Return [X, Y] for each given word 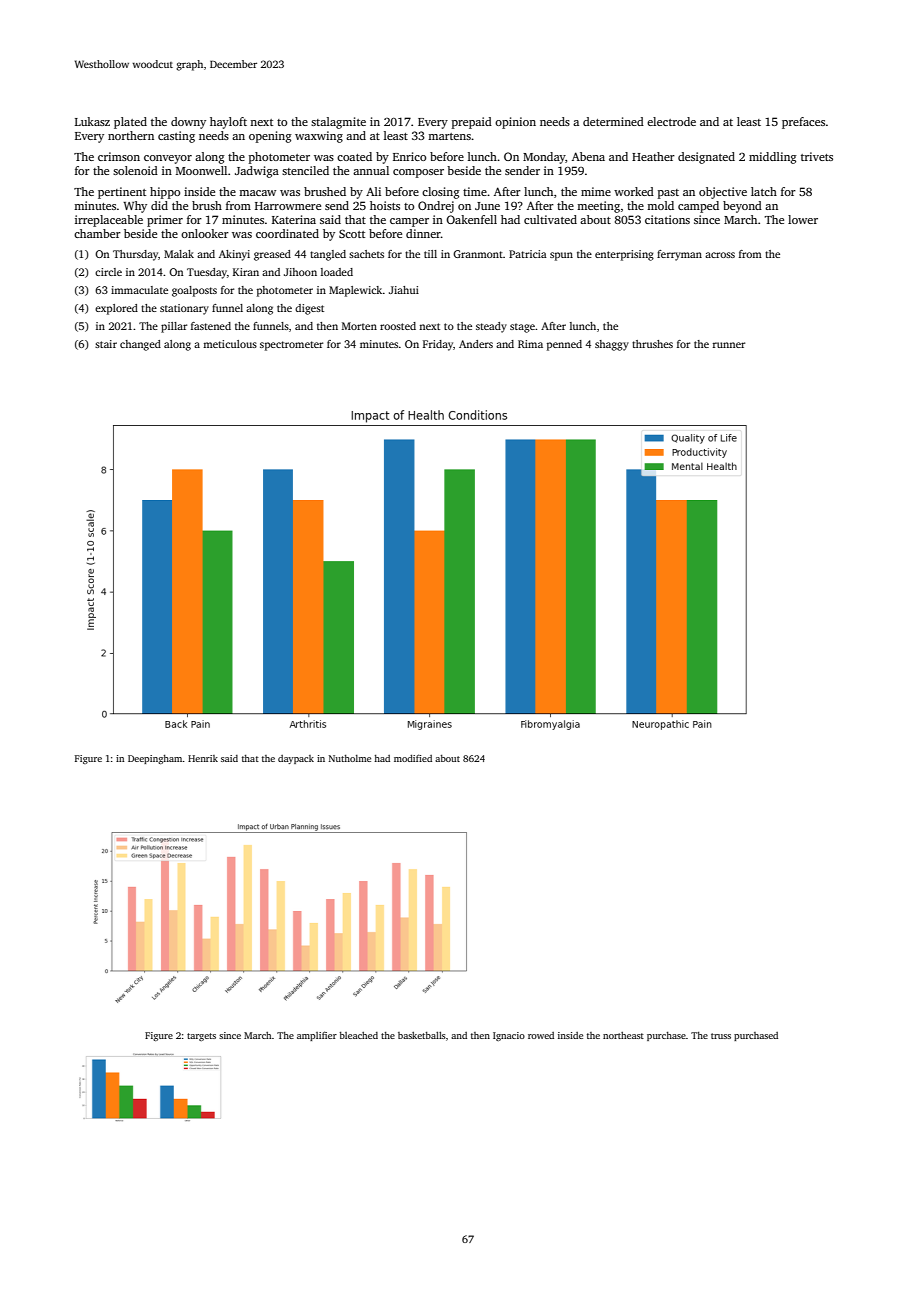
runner [729, 345]
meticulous [230, 344]
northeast [623, 1035]
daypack [296, 759]
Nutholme [350, 758]
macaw [257, 193]
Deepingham [155, 759]
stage [522, 328]
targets [201, 1037]
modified [413, 758]
